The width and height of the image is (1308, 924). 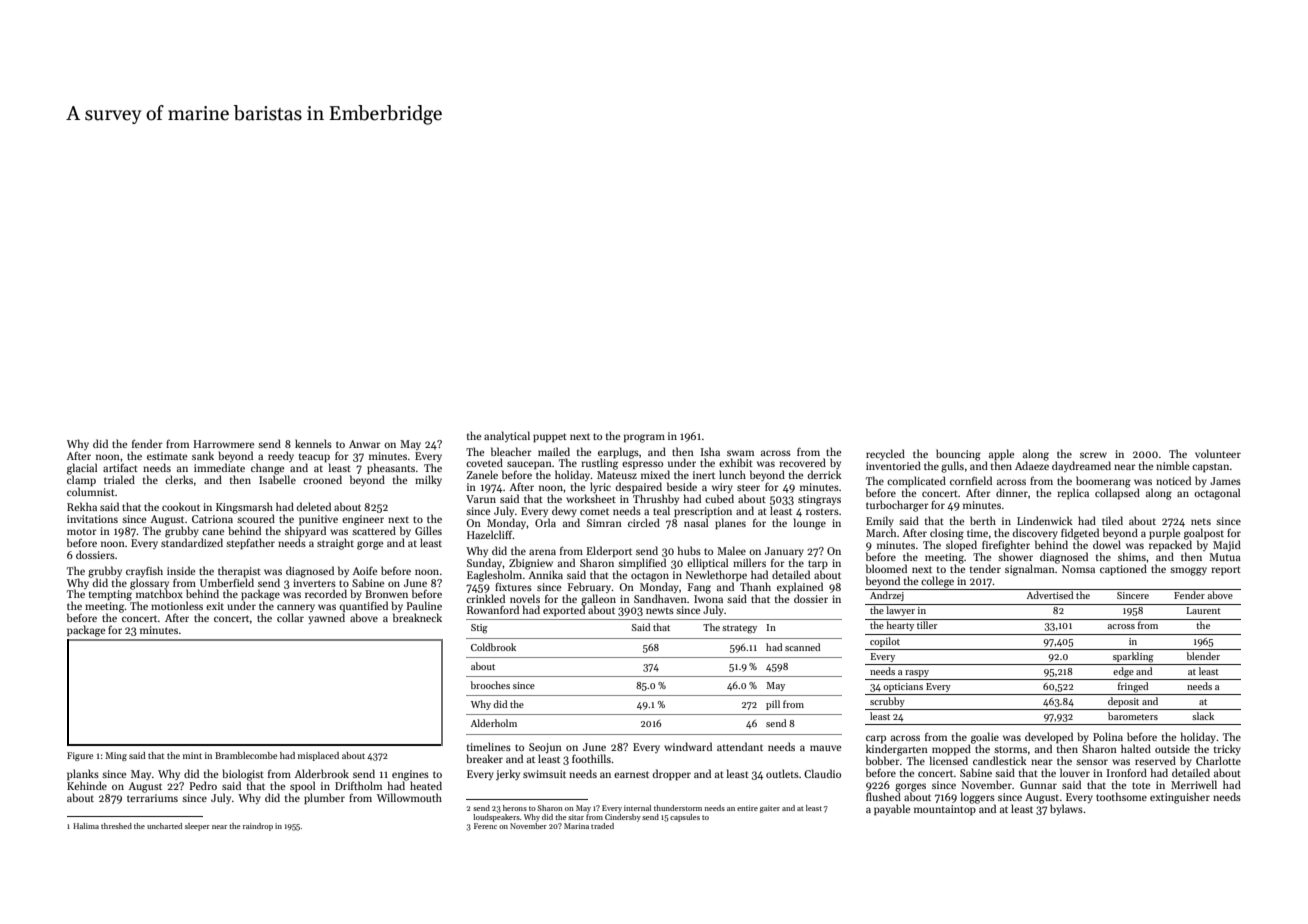 What do you see at coordinates (490, 685) in the image?
I see `brooches` at bounding box center [490, 685].
